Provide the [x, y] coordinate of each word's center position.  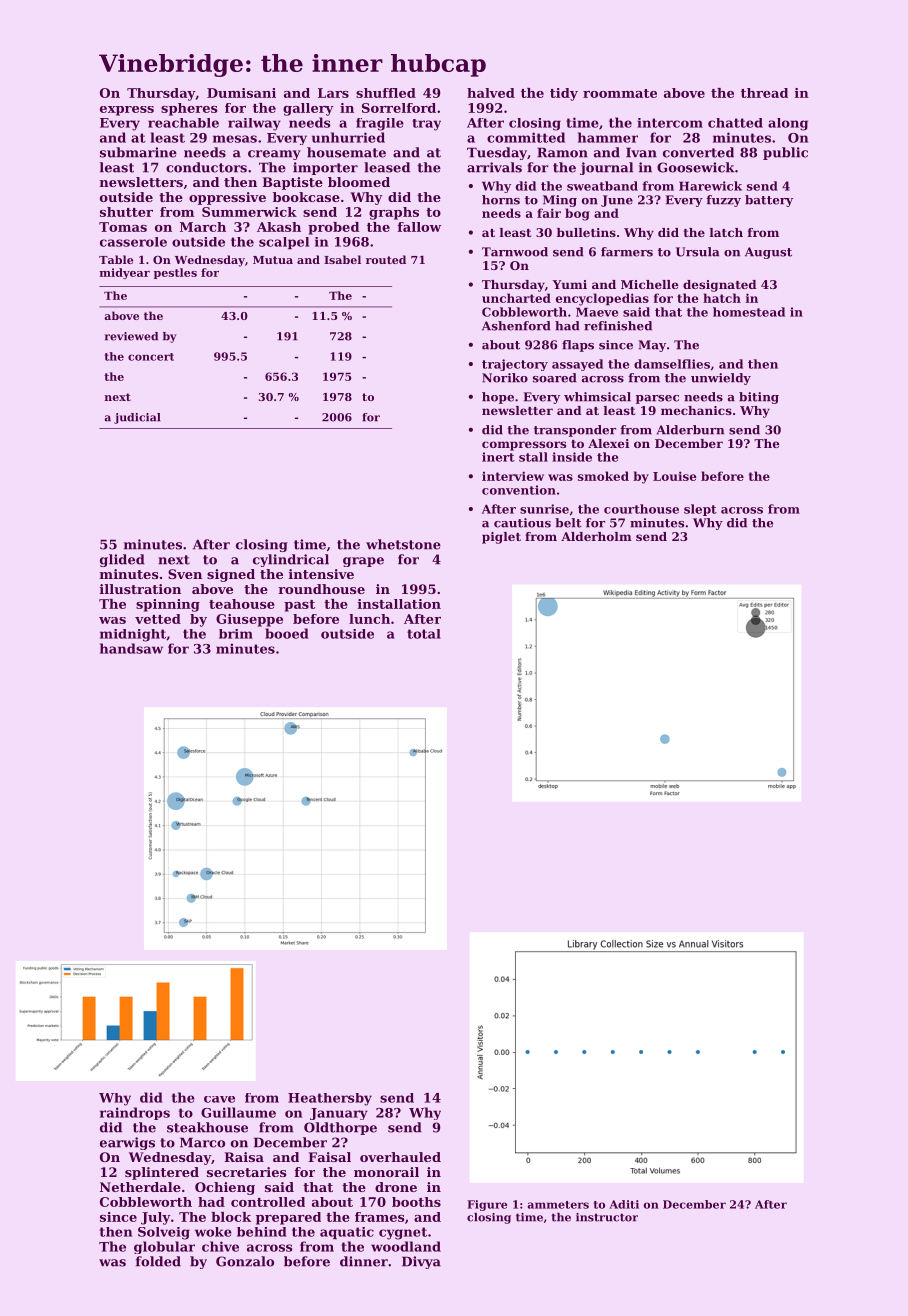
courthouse [641, 509]
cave [219, 1099]
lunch [369, 619]
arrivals [494, 167]
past [299, 606]
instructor [607, 1217]
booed [287, 633]
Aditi [624, 1204]
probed [333, 228]
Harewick [710, 186]
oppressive [227, 198]
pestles [175, 273]
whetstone [403, 544]
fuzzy [723, 201]
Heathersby [330, 1099]
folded [158, 1261]
